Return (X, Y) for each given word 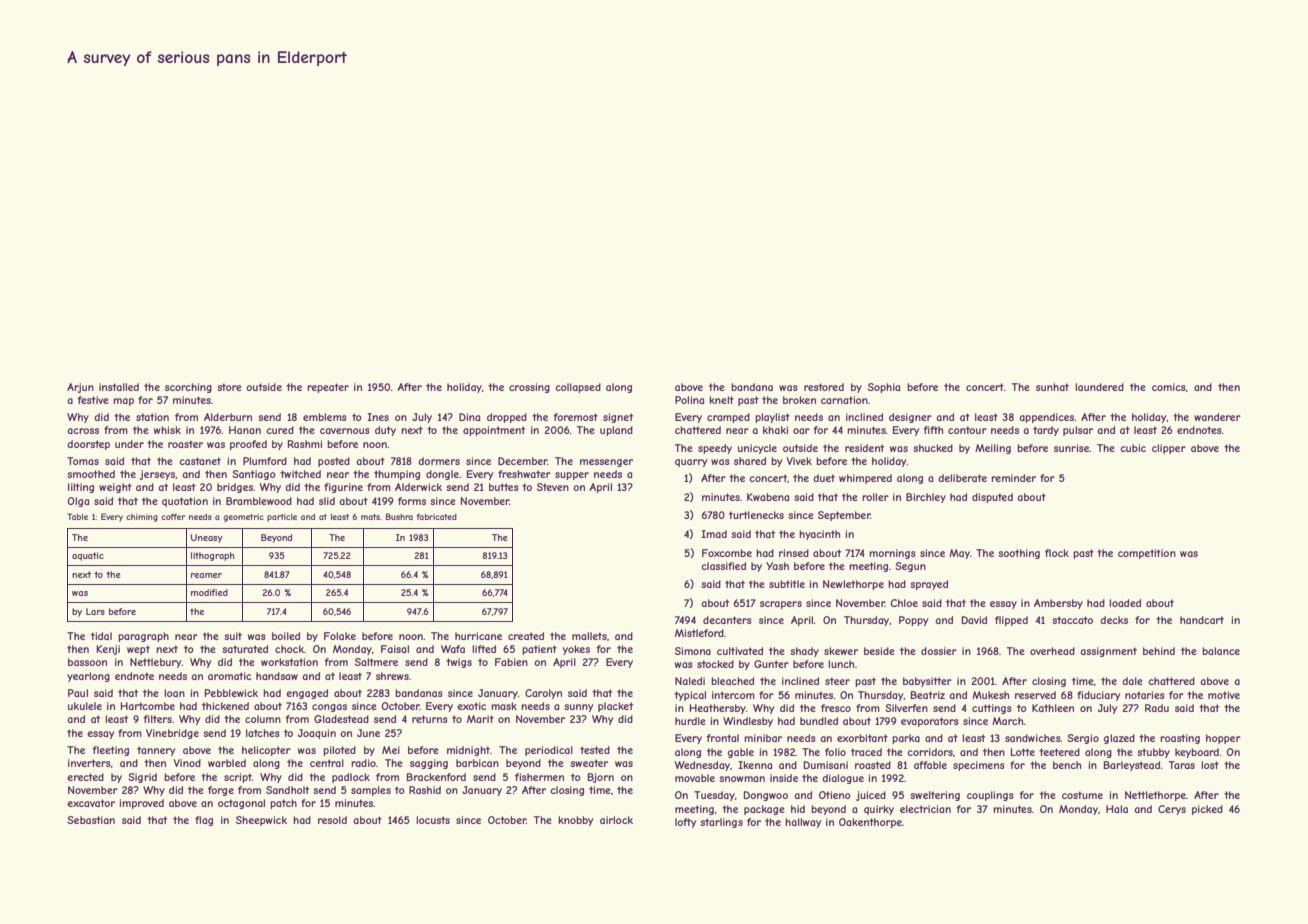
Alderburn (228, 417)
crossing (529, 388)
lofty (685, 823)
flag (204, 821)
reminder (1013, 478)
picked (1207, 810)
